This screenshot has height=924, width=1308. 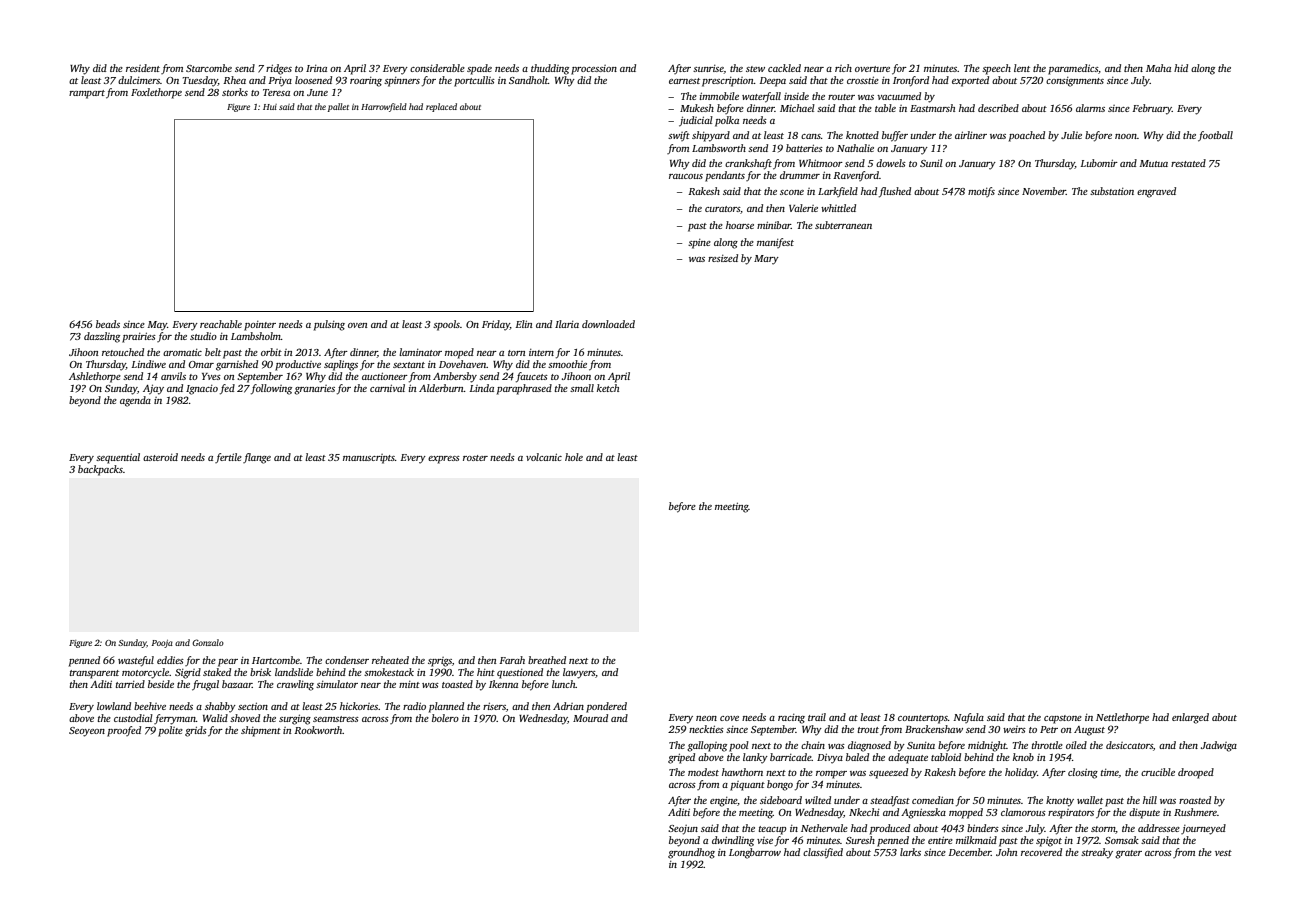 What do you see at coordinates (541, 352) in the screenshot?
I see `intern` at bounding box center [541, 352].
